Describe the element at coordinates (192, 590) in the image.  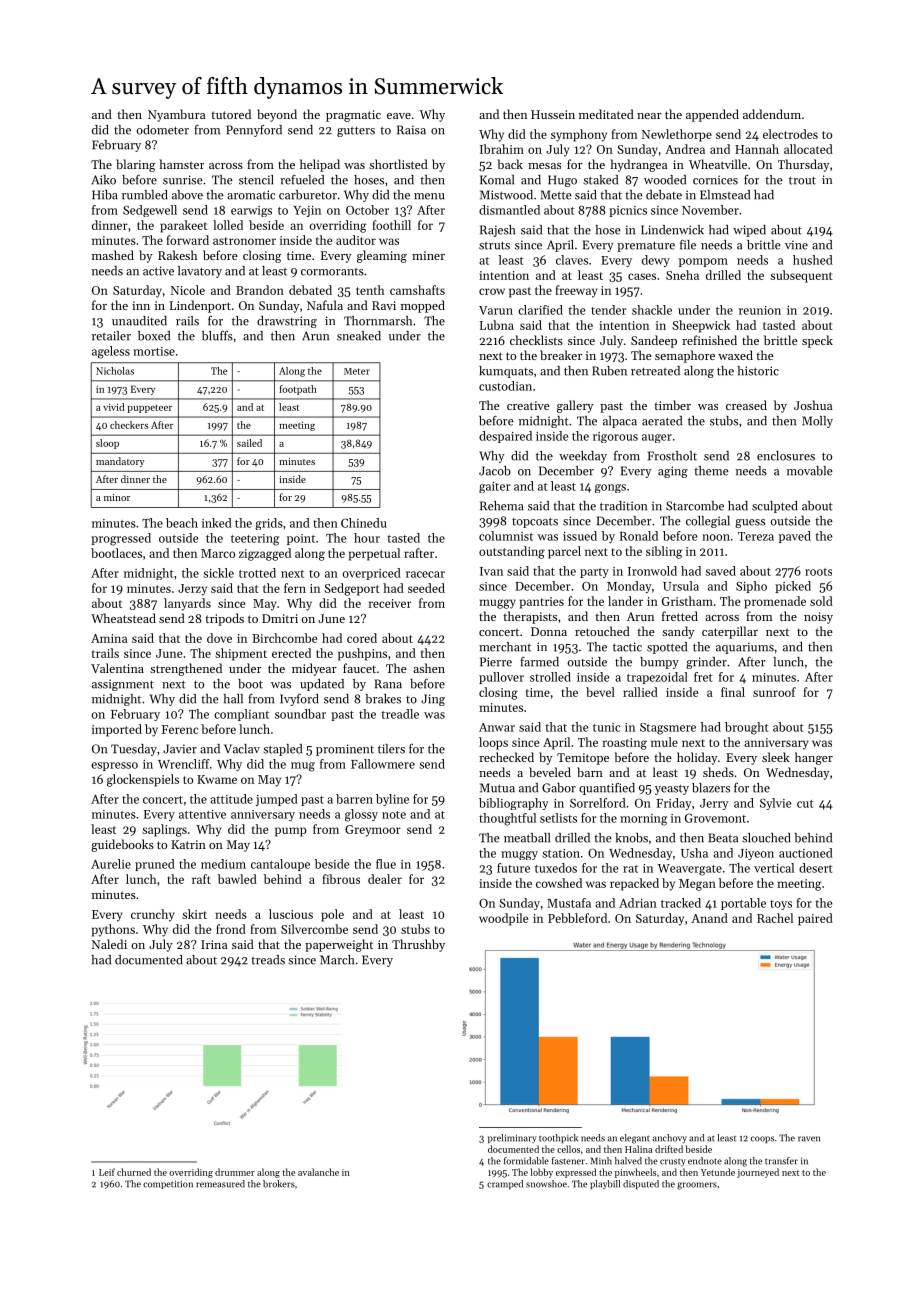
I see `Jerzy` at that location.
